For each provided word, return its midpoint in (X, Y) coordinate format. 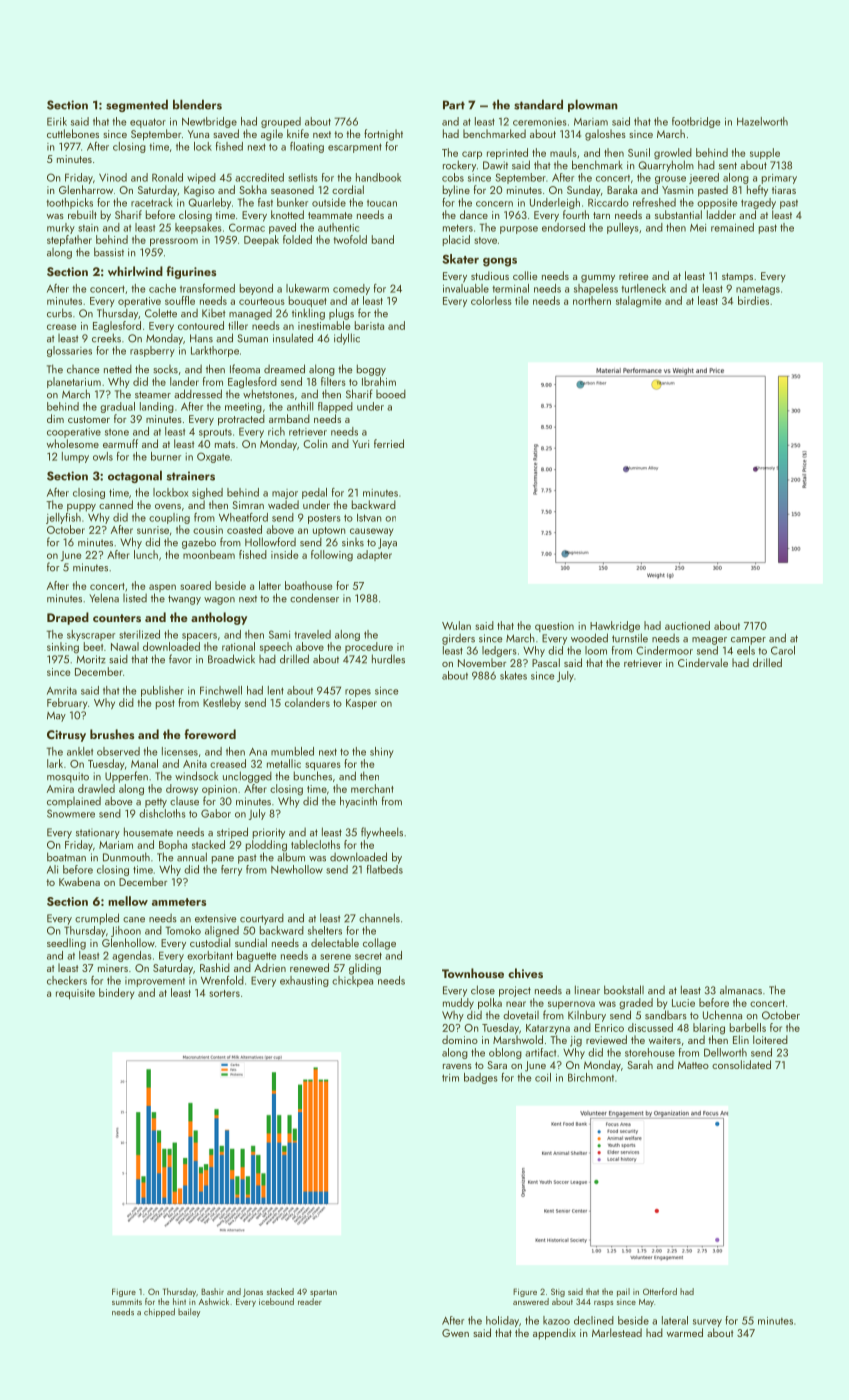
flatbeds (385, 869)
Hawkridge (615, 627)
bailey (189, 1312)
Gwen (455, 1333)
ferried (389, 443)
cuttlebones (73, 133)
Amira (60, 789)
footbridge (696, 122)
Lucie (683, 1003)
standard (538, 104)
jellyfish (63, 518)
